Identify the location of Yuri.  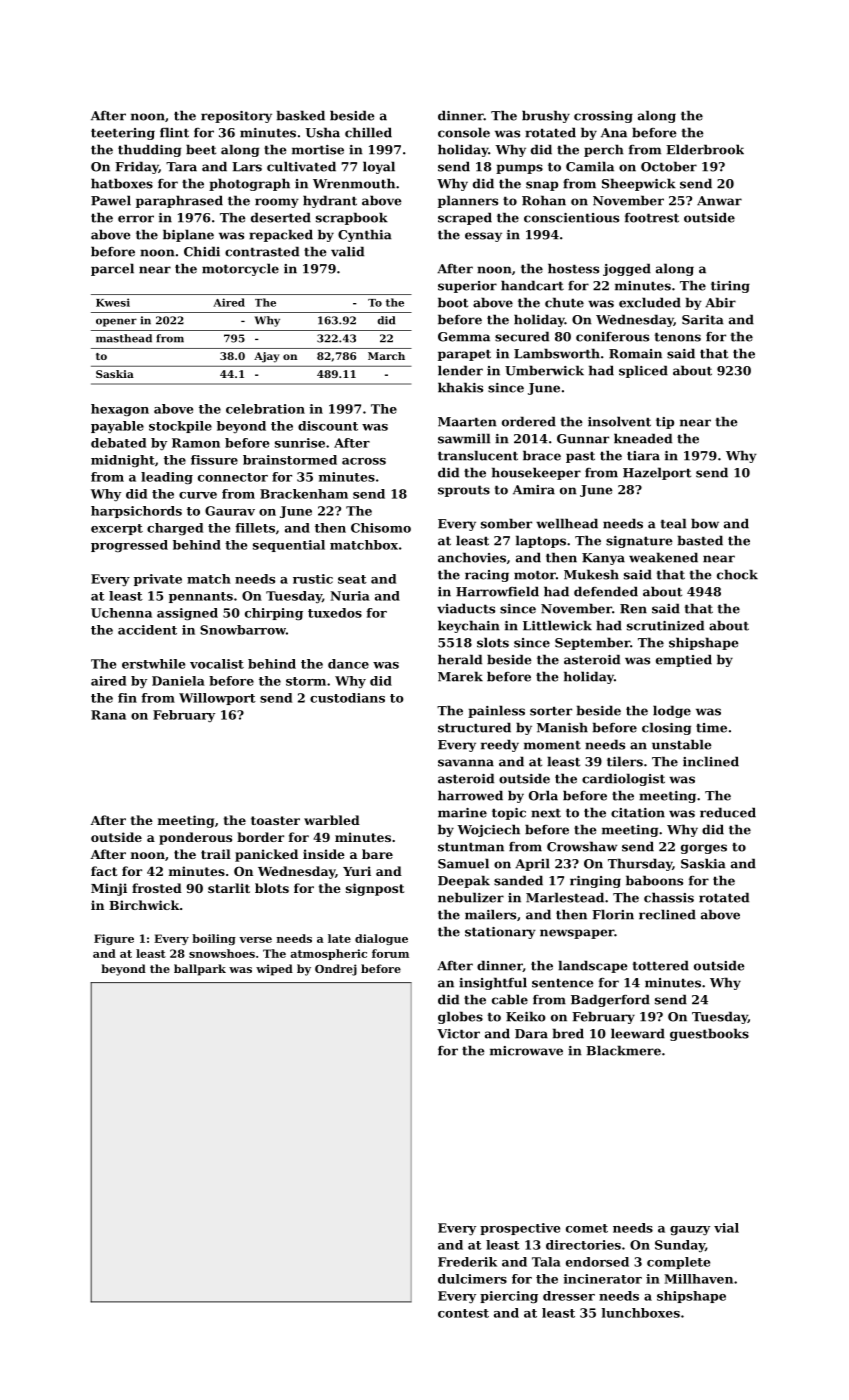
(357, 871).
